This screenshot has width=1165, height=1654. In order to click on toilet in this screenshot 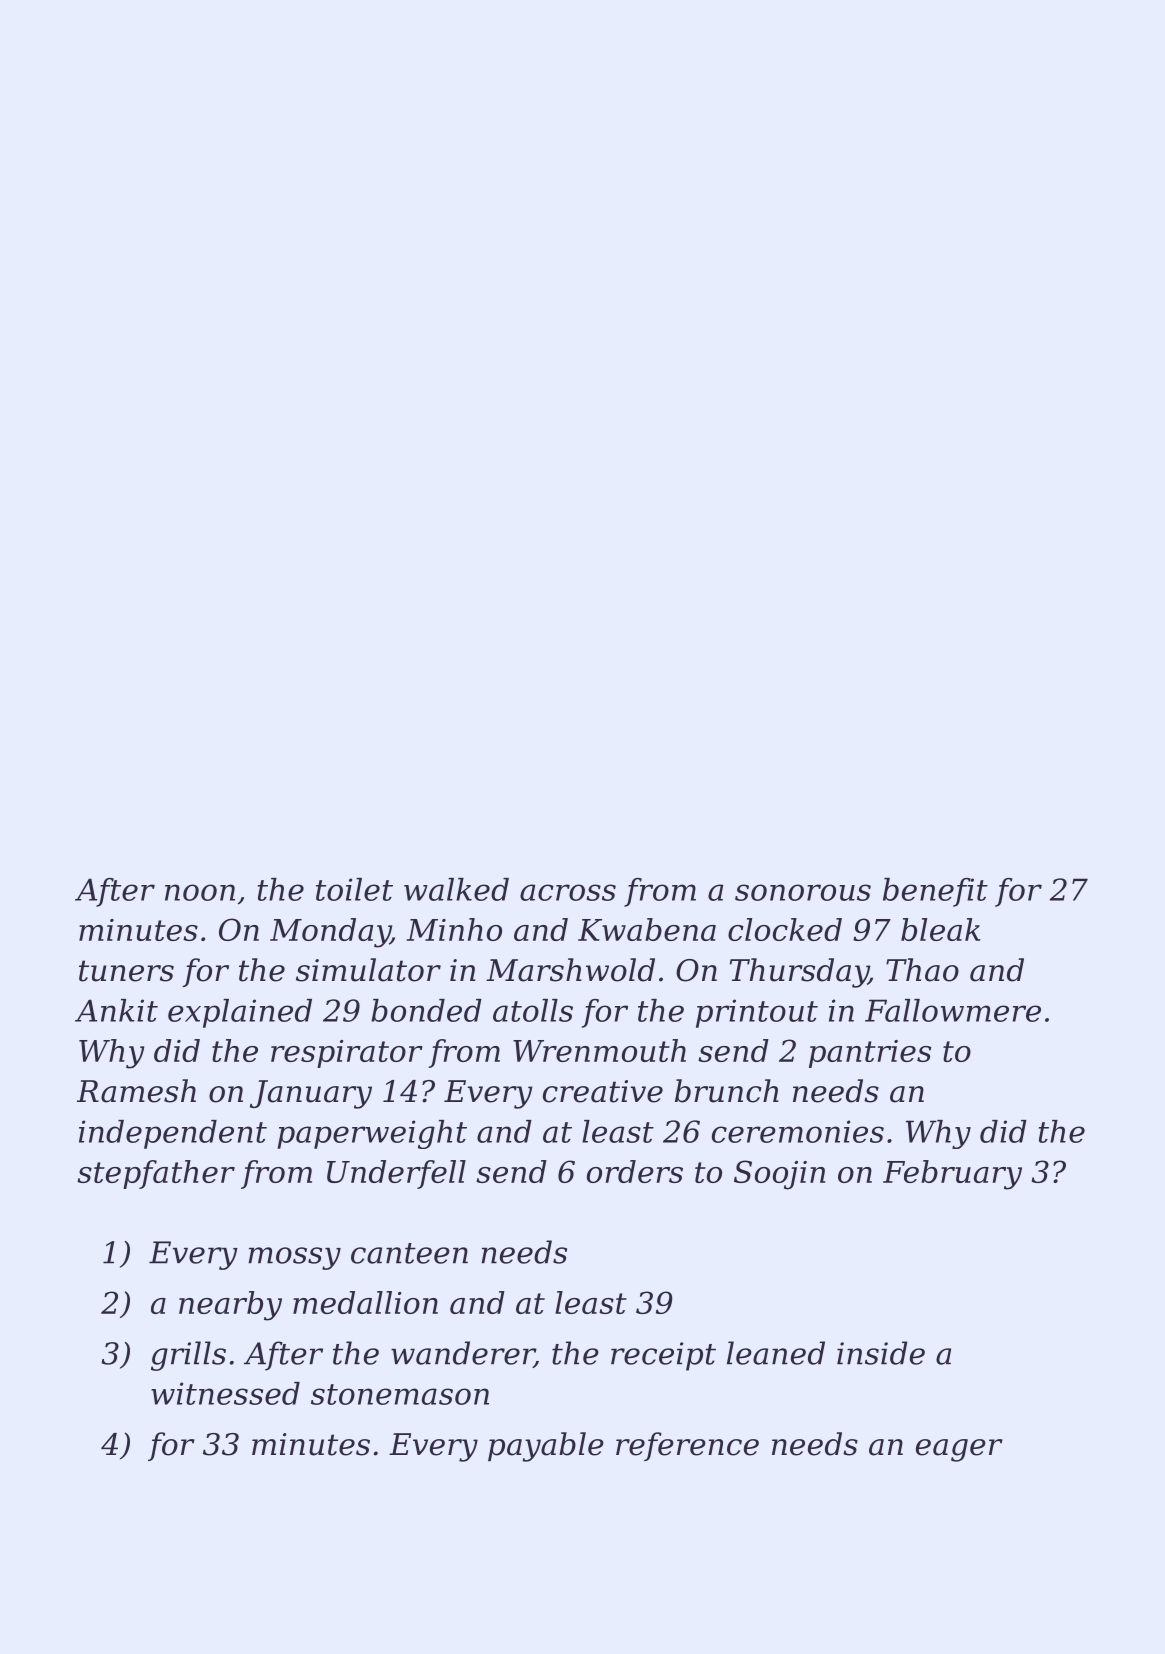, I will do `click(354, 889)`.
